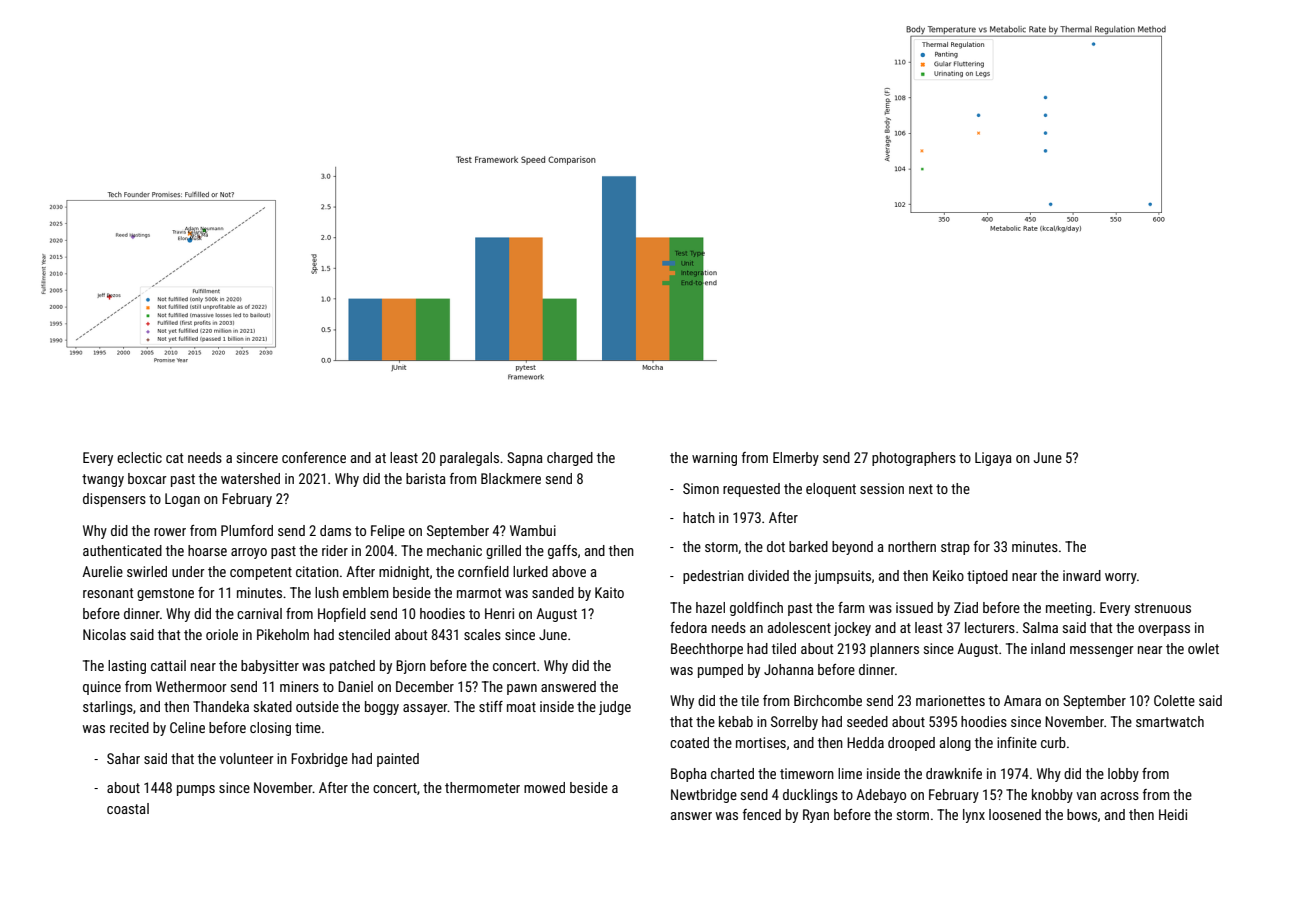 This screenshot has height=924, width=1308. I want to click on coastal, so click(128, 808).
